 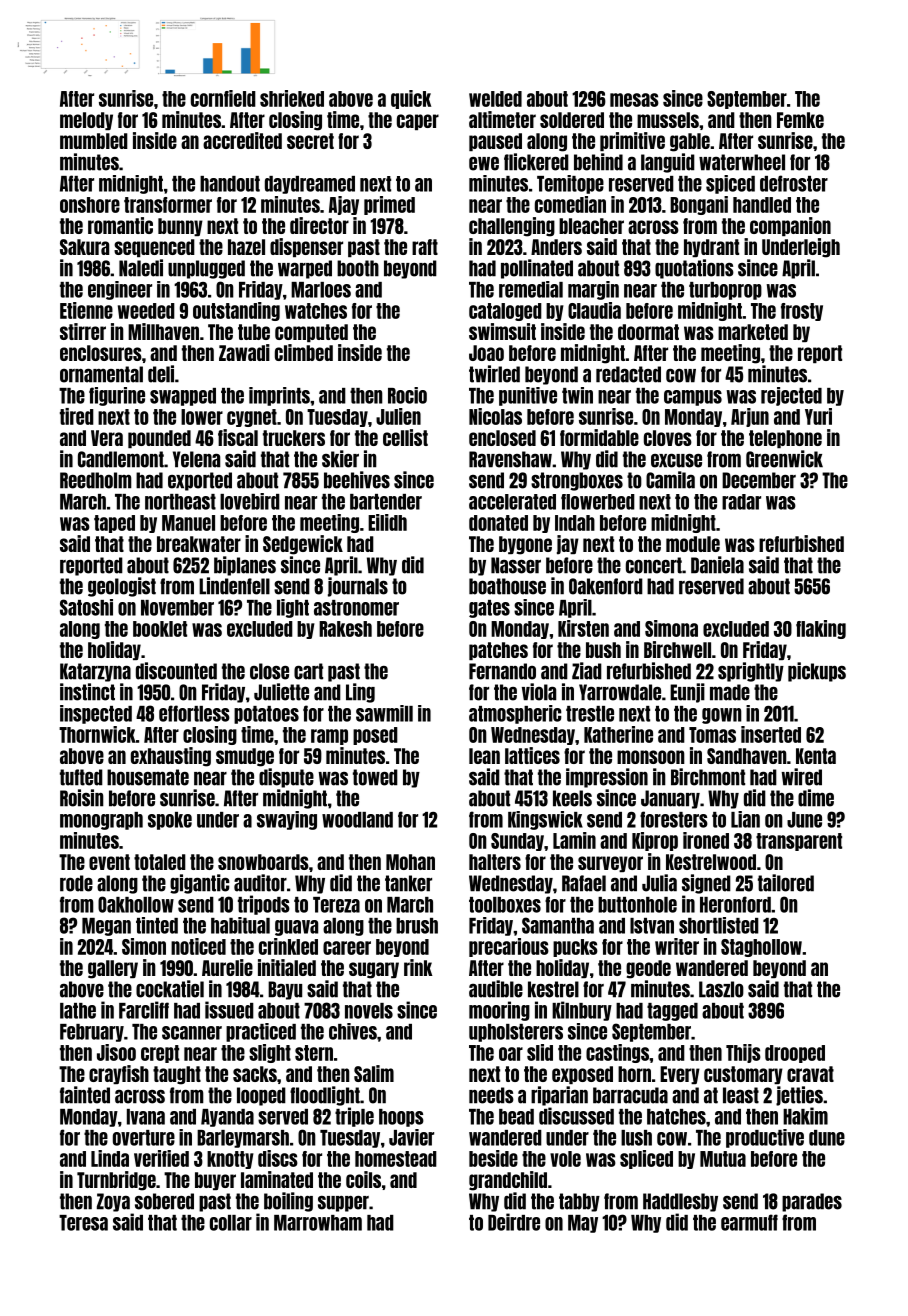 I want to click on shrieked, so click(x=292, y=98).
